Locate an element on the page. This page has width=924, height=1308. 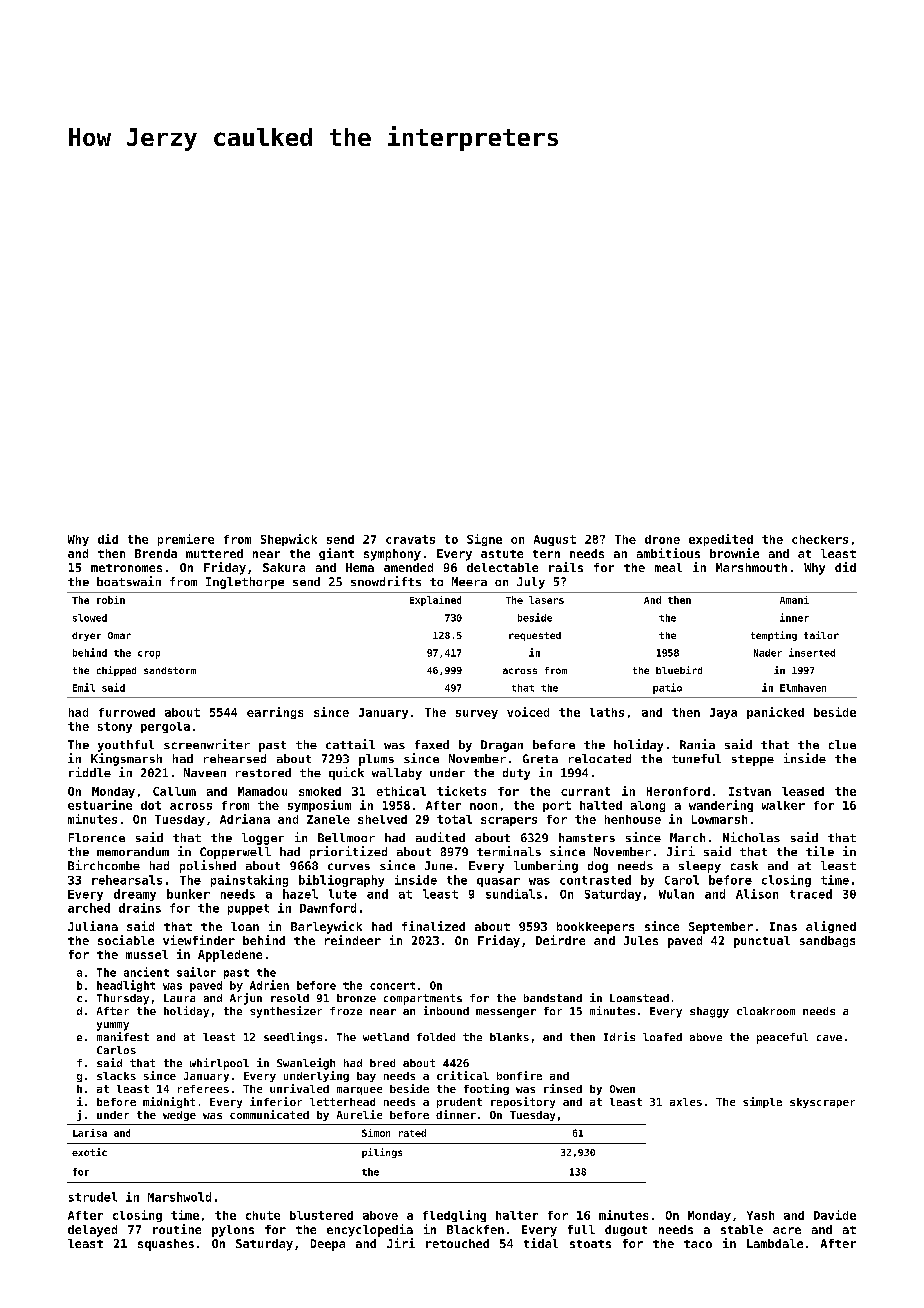
premiere is located at coordinates (186, 540).
